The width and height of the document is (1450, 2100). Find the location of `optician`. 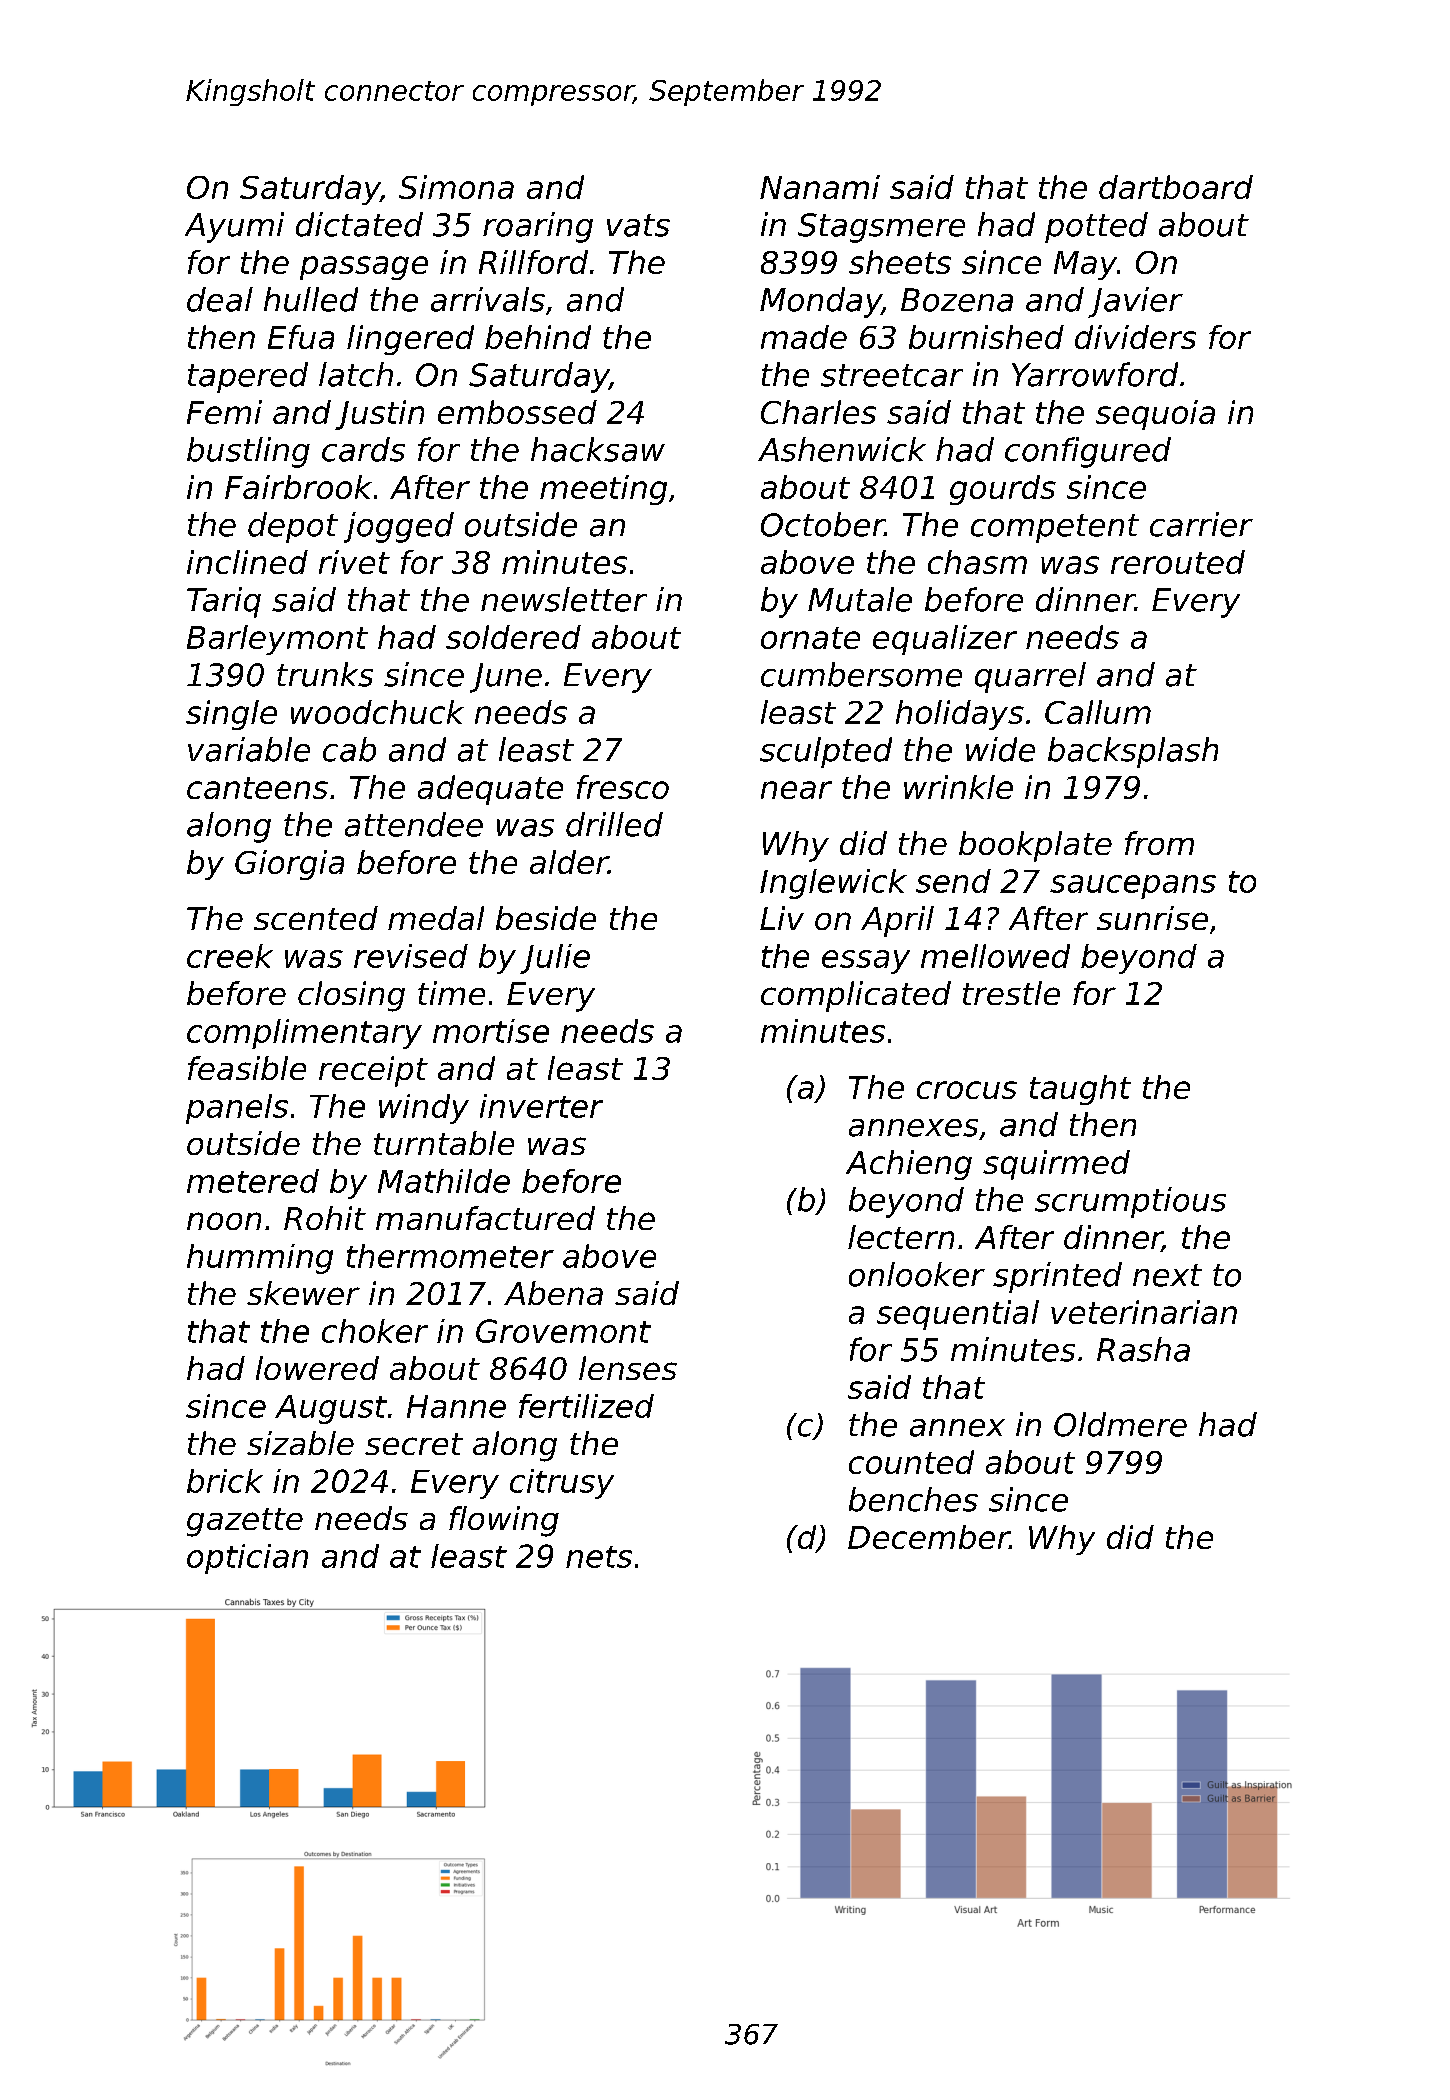

optician is located at coordinates (247, 1559).
